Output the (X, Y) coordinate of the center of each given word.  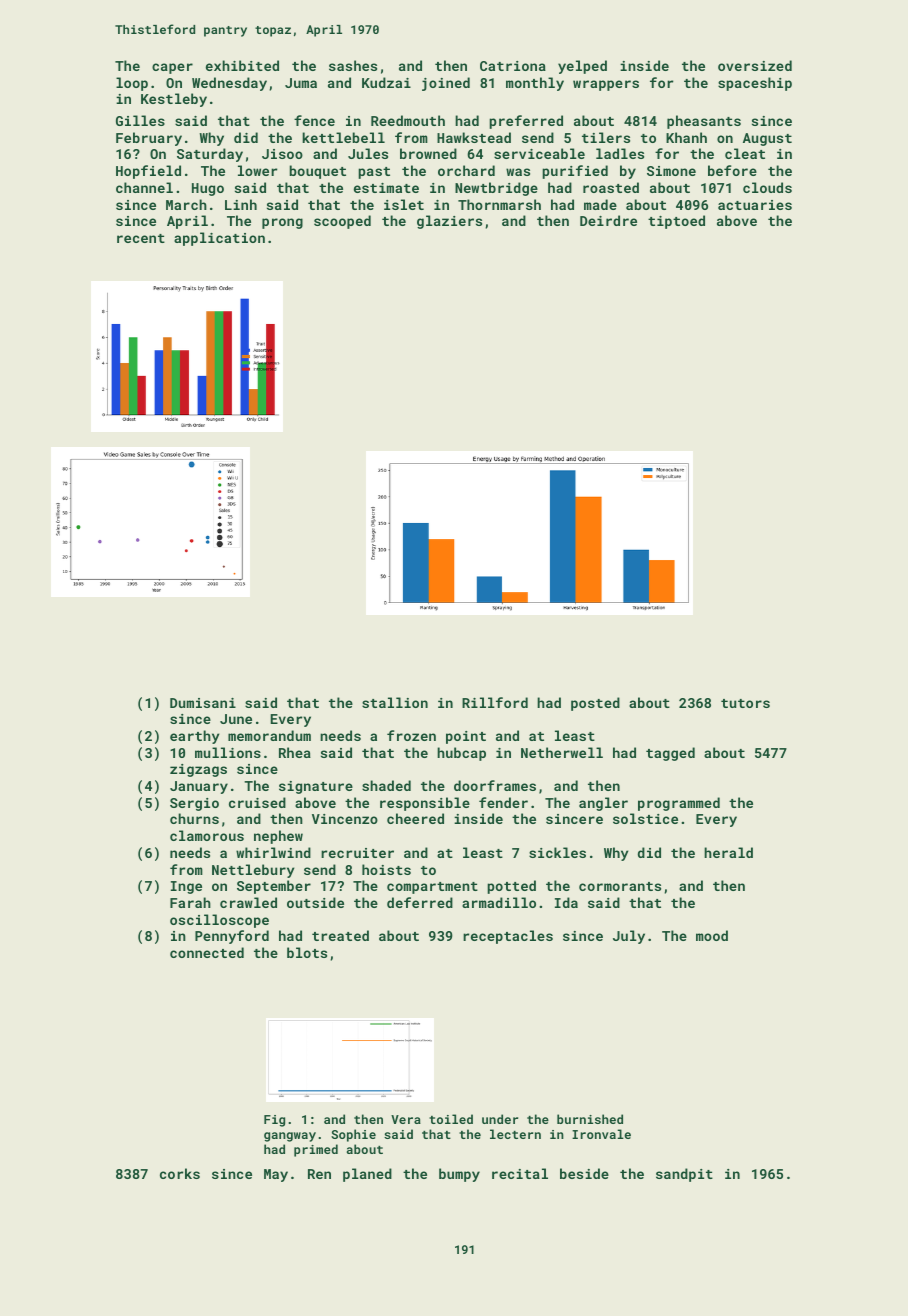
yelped (582, 67)
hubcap (461, 754)
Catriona (513, 66)
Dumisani (203, 703)
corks (180, 1173)
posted (595, 704)
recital (520, 1173)
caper (172, 68)
